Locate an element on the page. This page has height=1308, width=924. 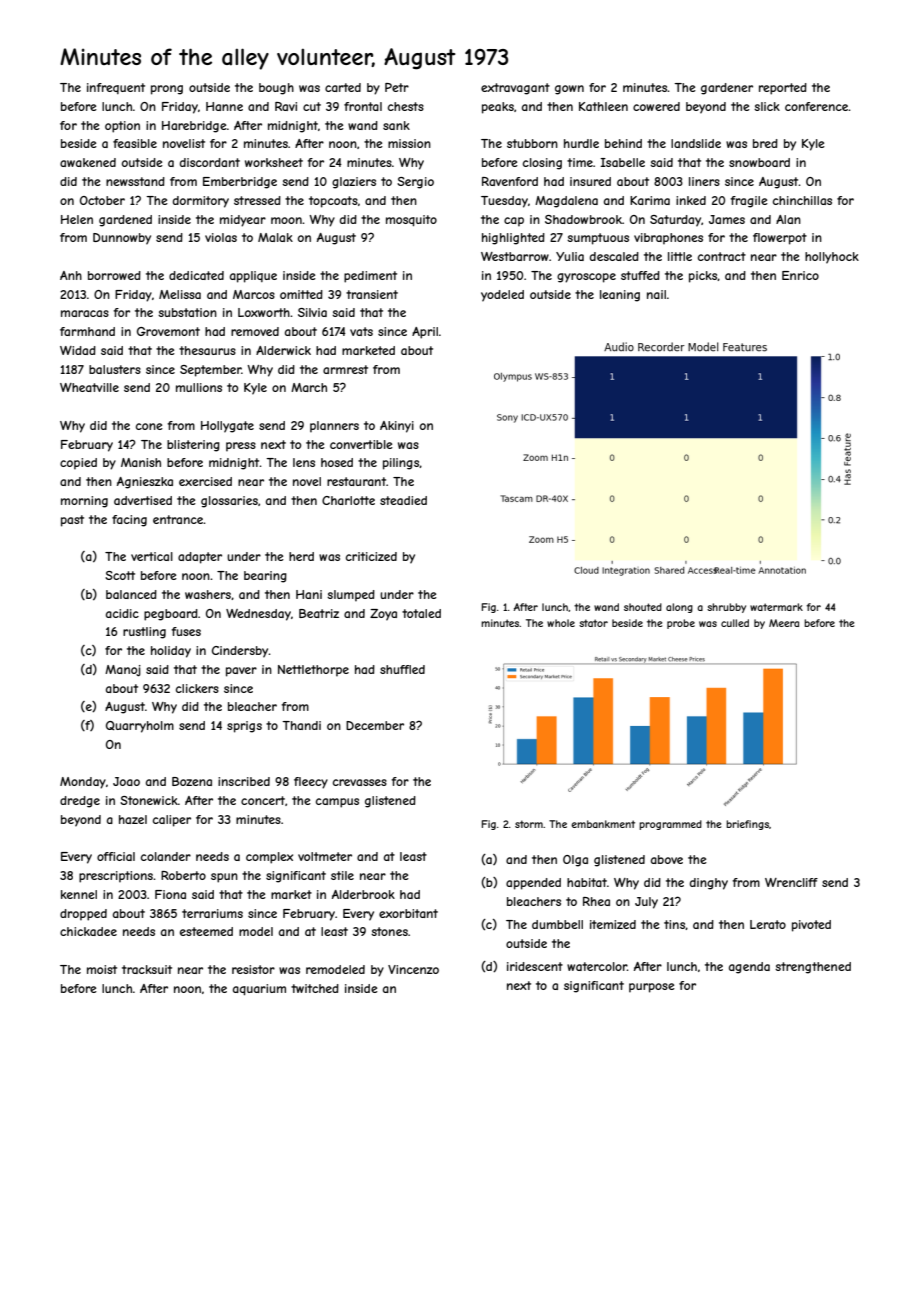
prong is located at coordinates (167, 90).
